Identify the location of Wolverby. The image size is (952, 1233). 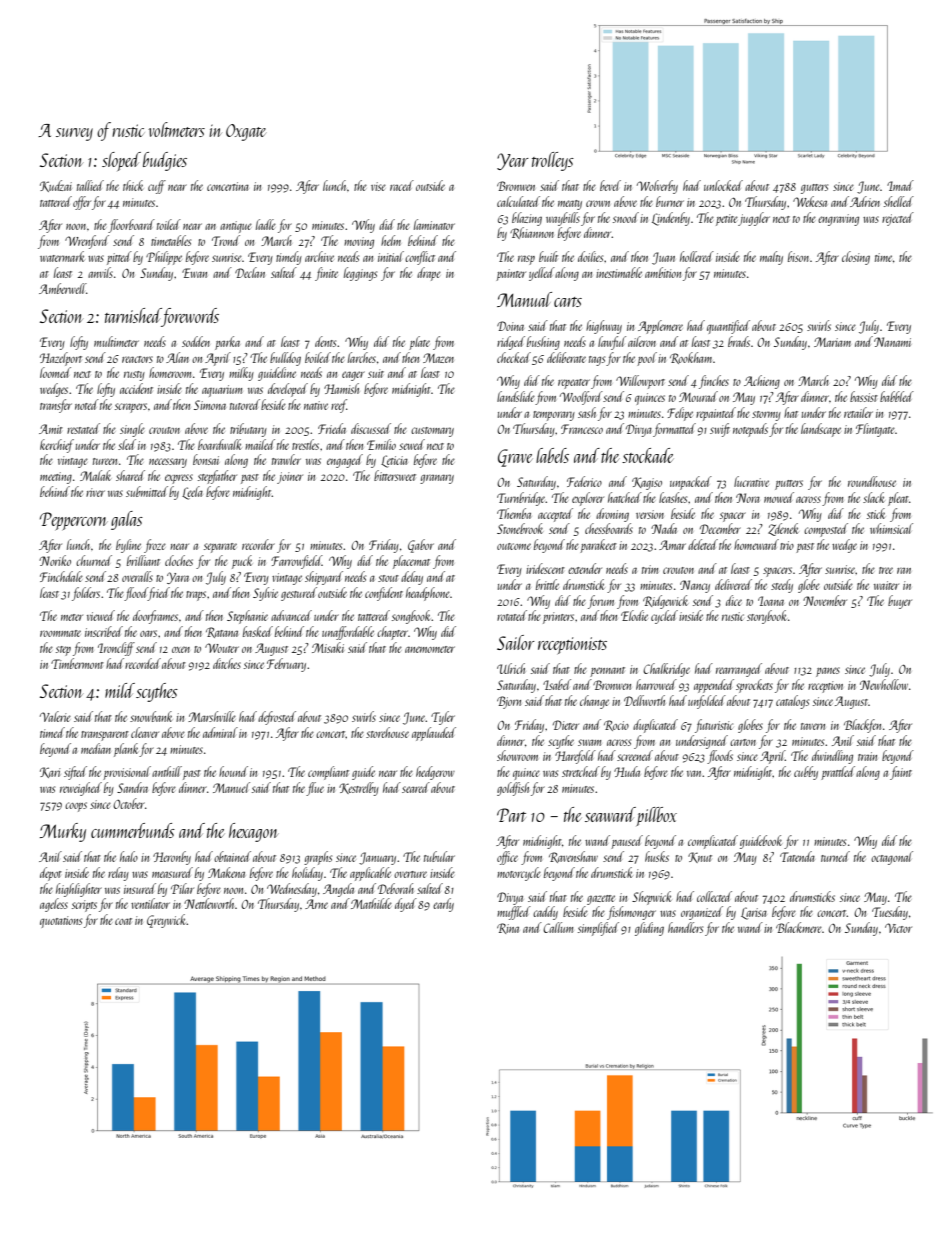
(657, 187).
